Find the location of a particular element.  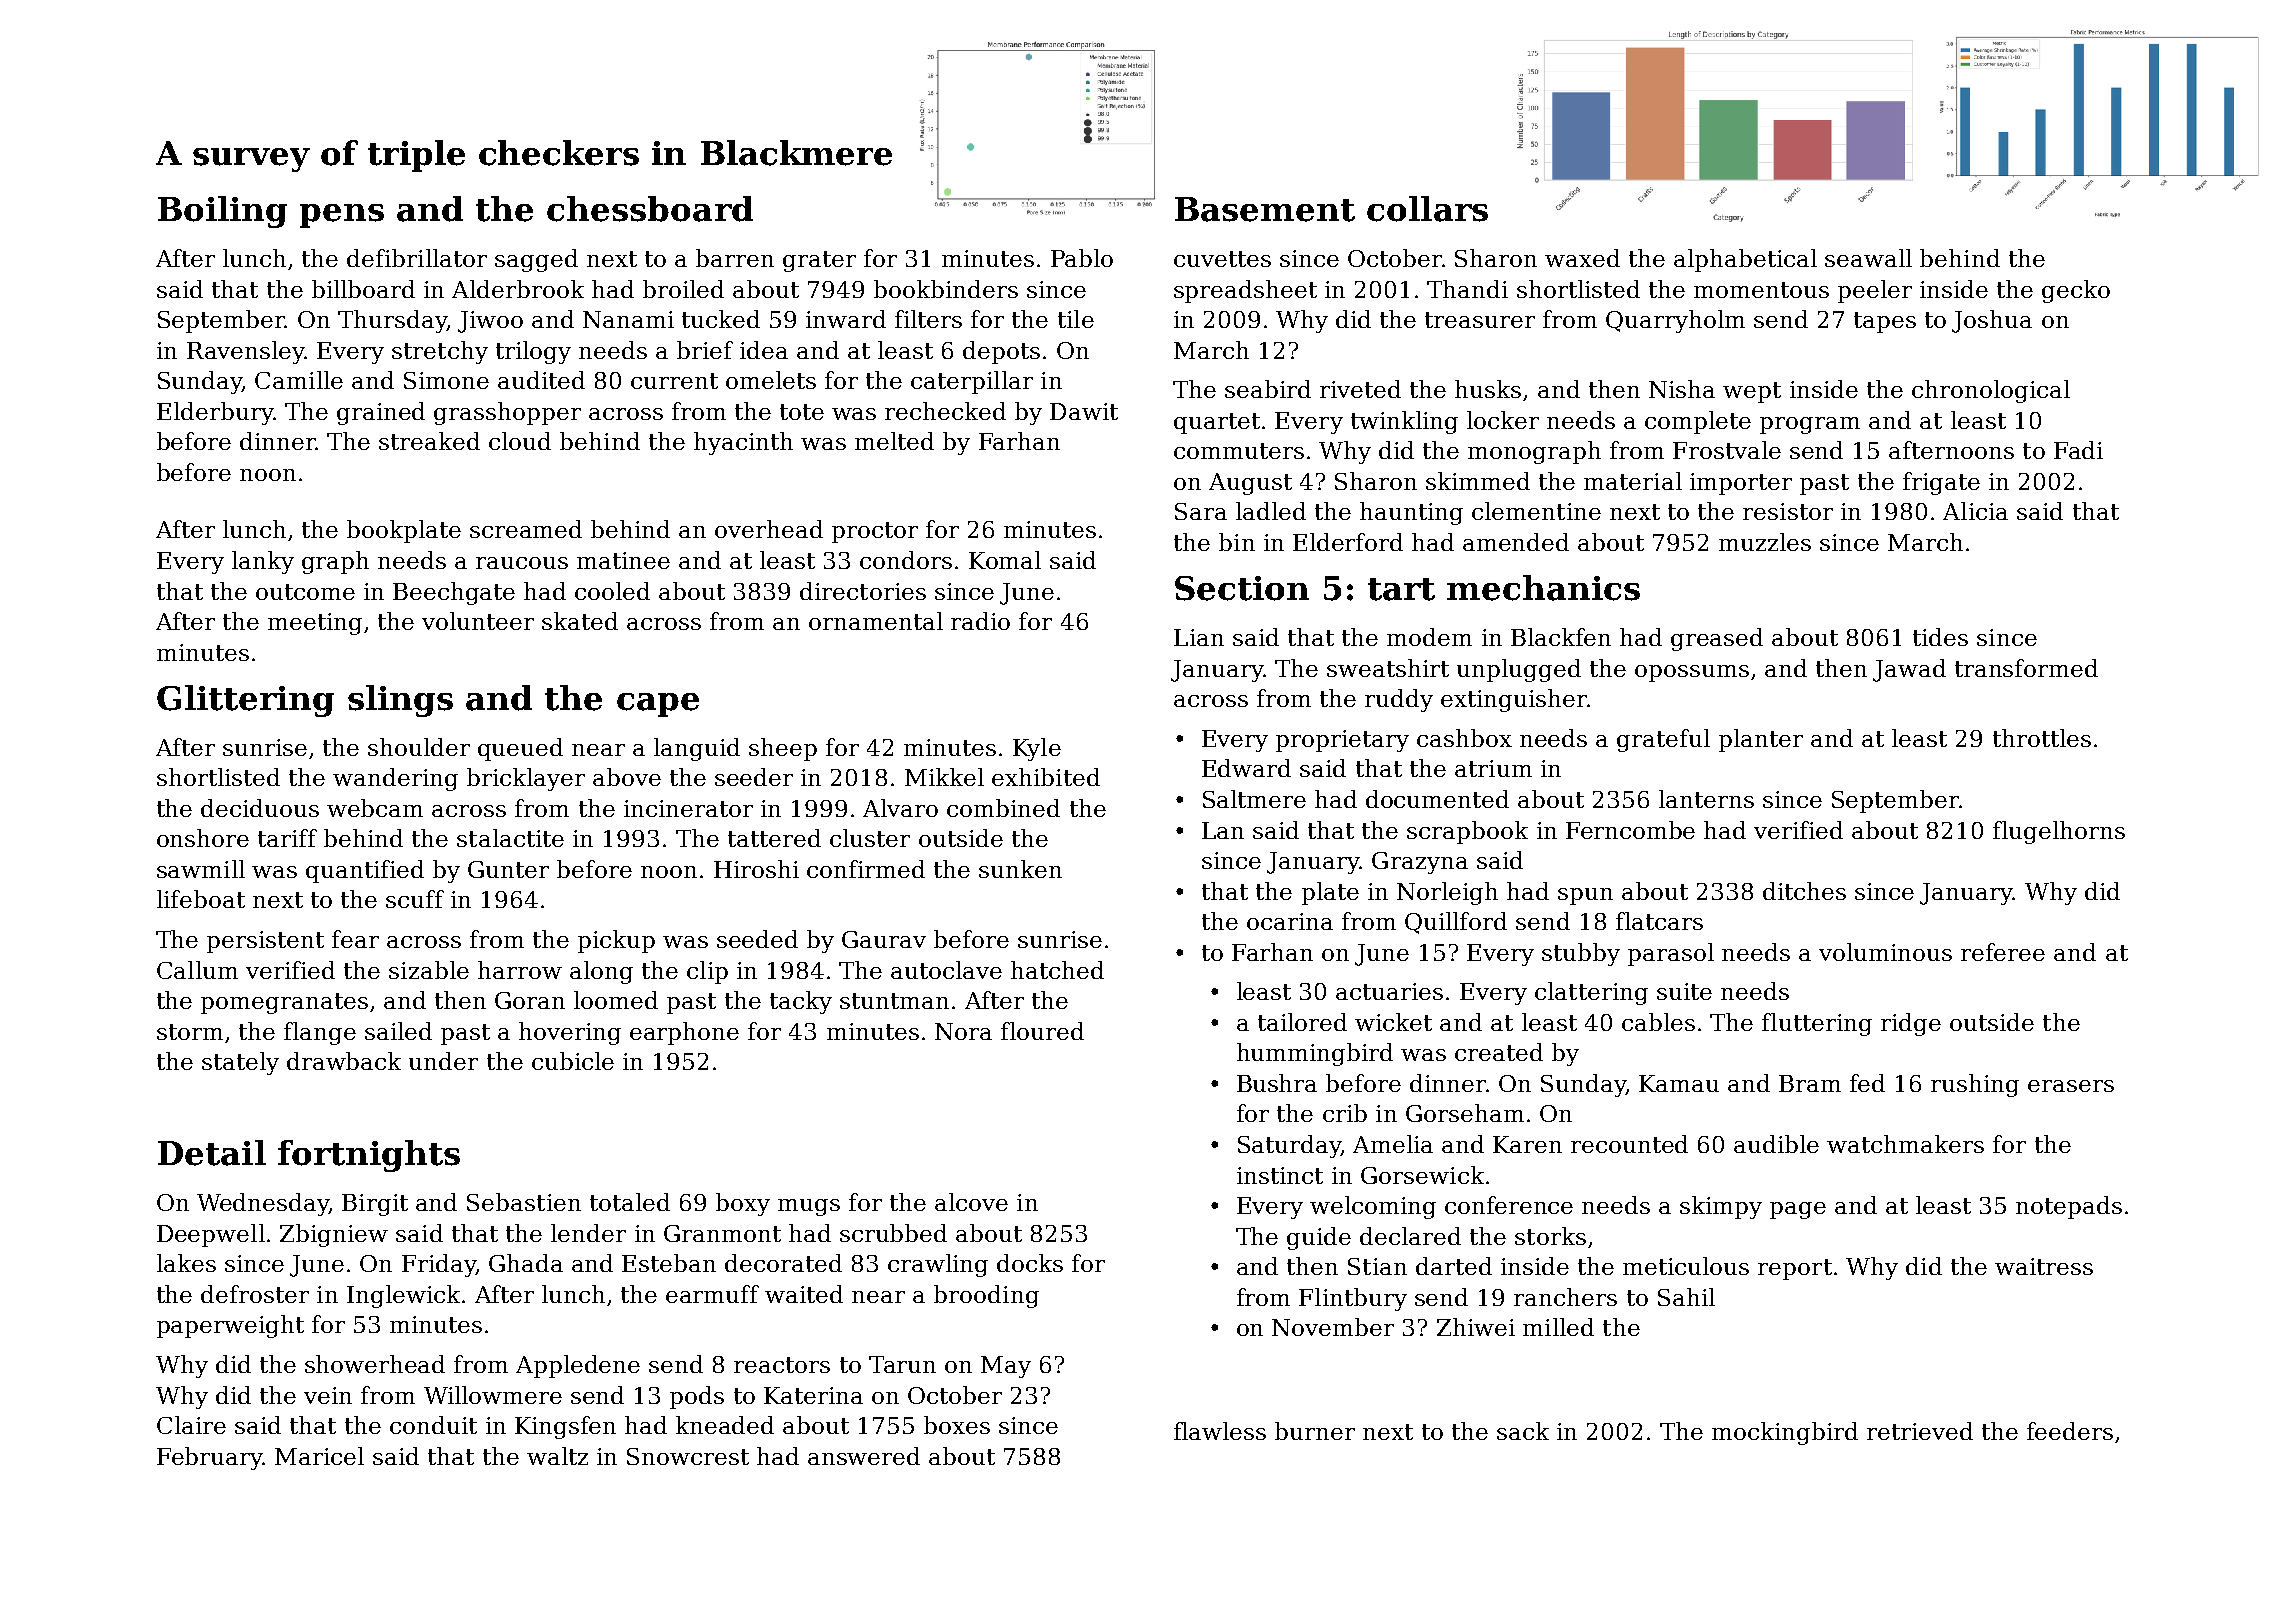

skimmed is located at coordinates (1478, 481).
